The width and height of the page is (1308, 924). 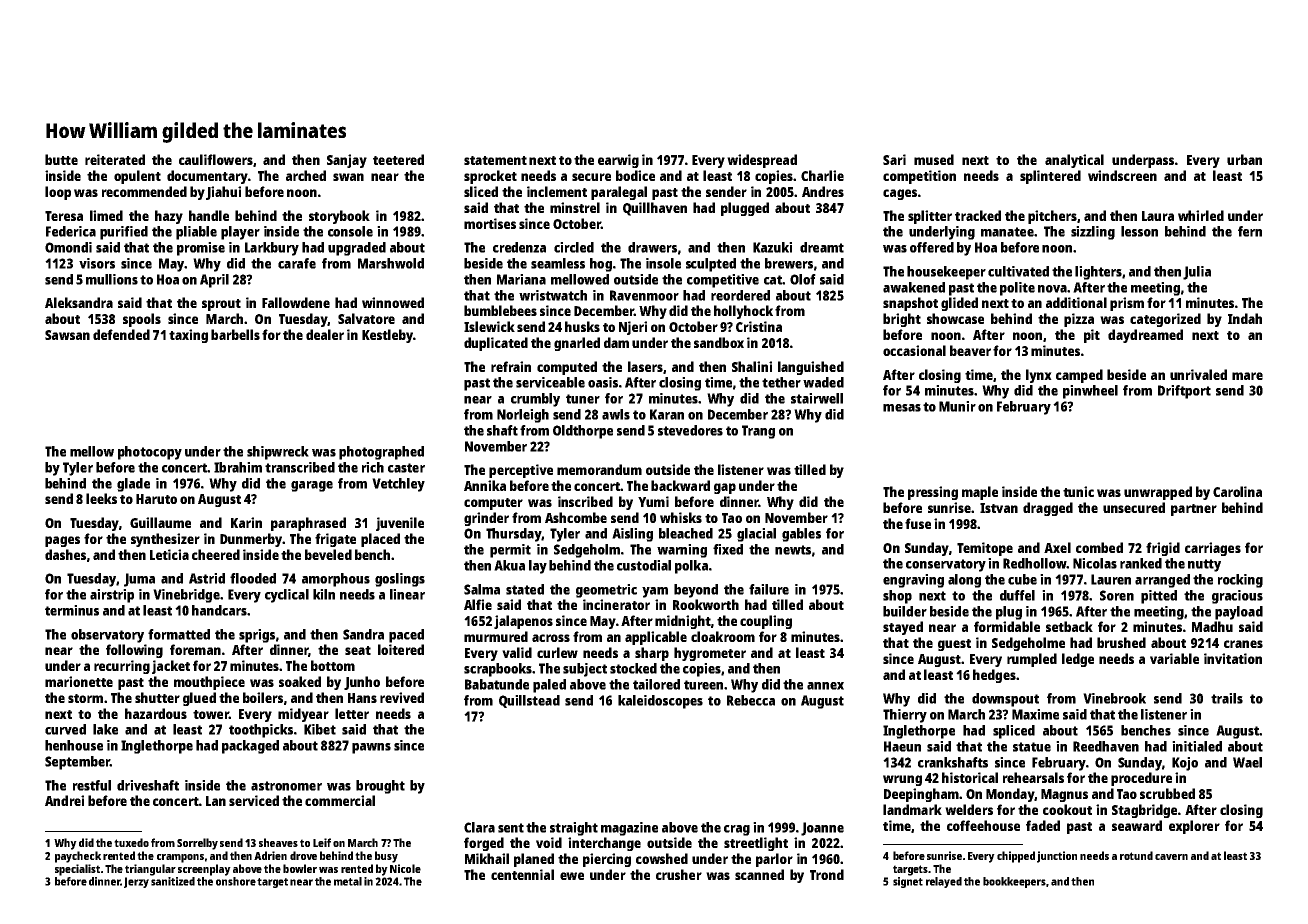 What do you see at coordinates (150, 453) in the page?
I see `photocopy` at bounding box center [150, 453].
